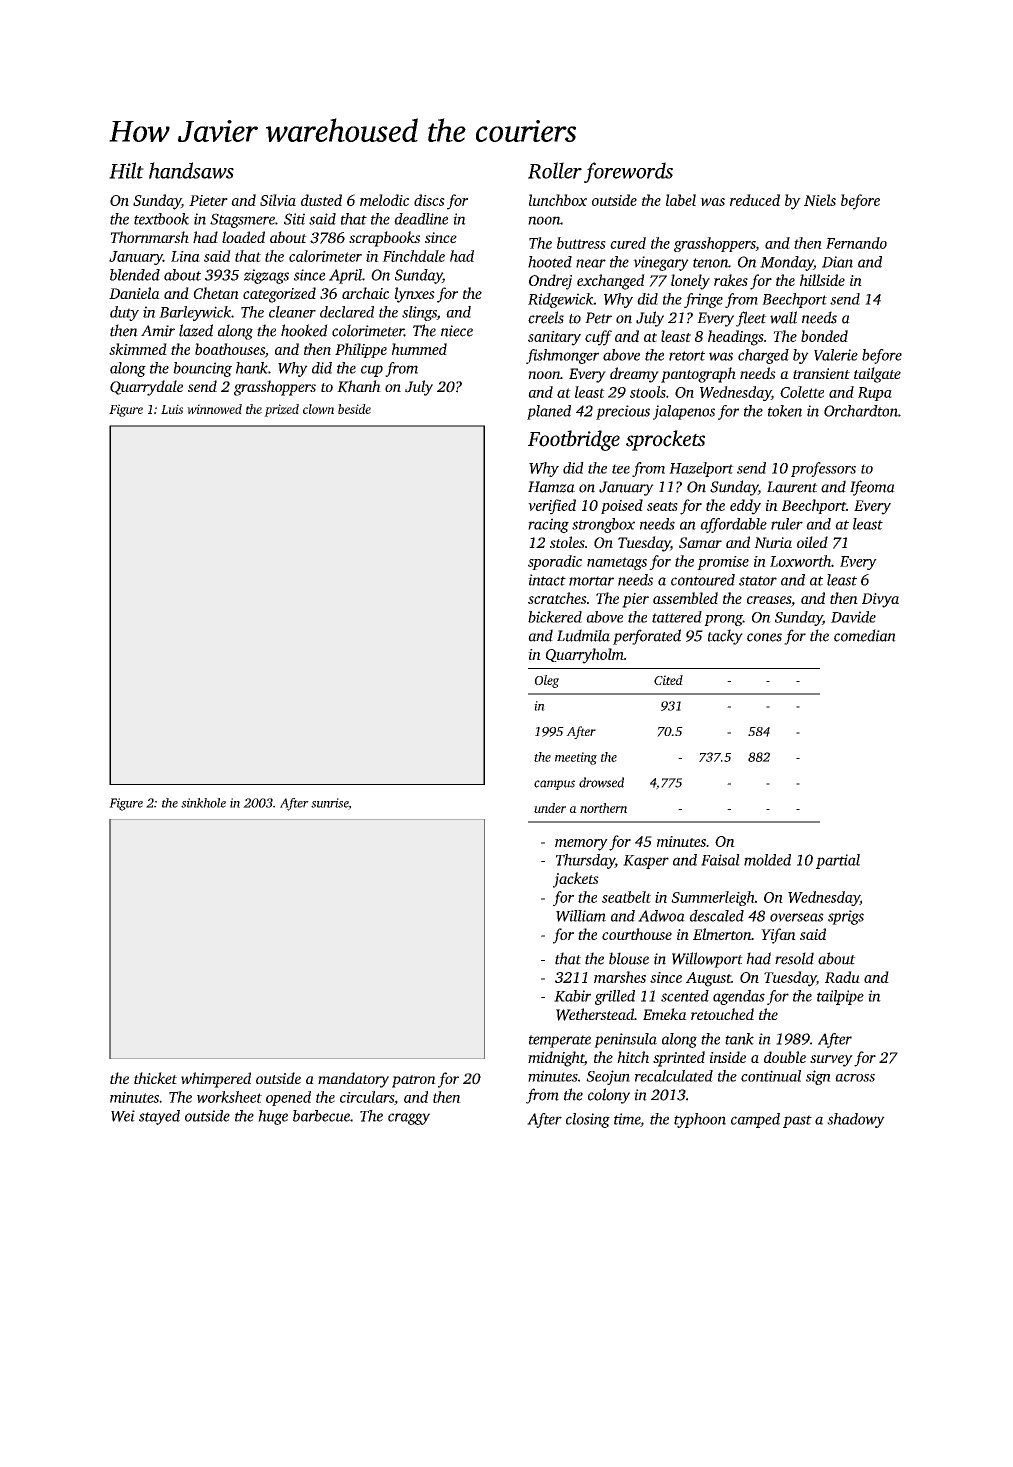  I want to click on lynxes, so click(414, 295).
